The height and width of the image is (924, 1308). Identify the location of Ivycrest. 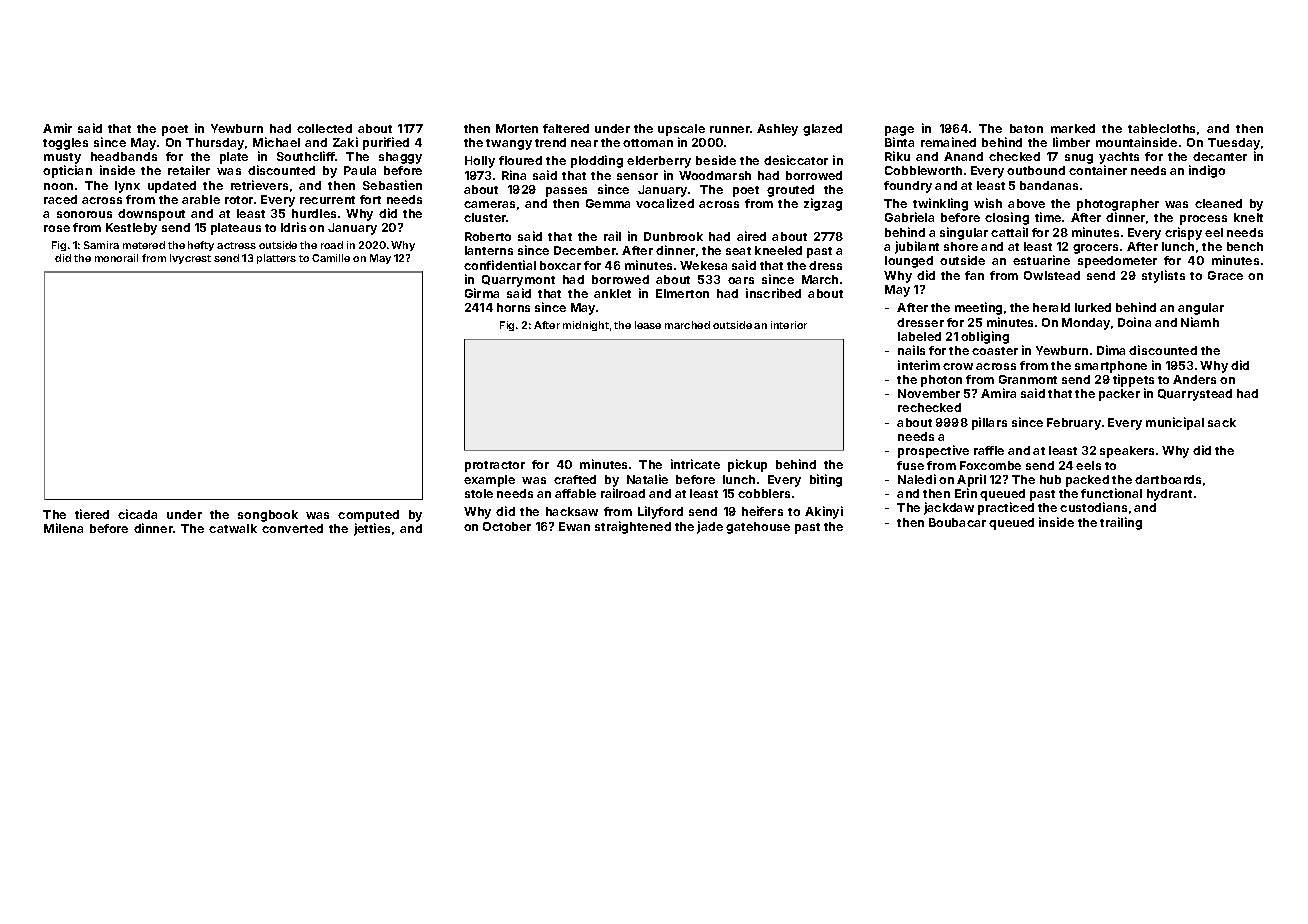
(190, 259).
